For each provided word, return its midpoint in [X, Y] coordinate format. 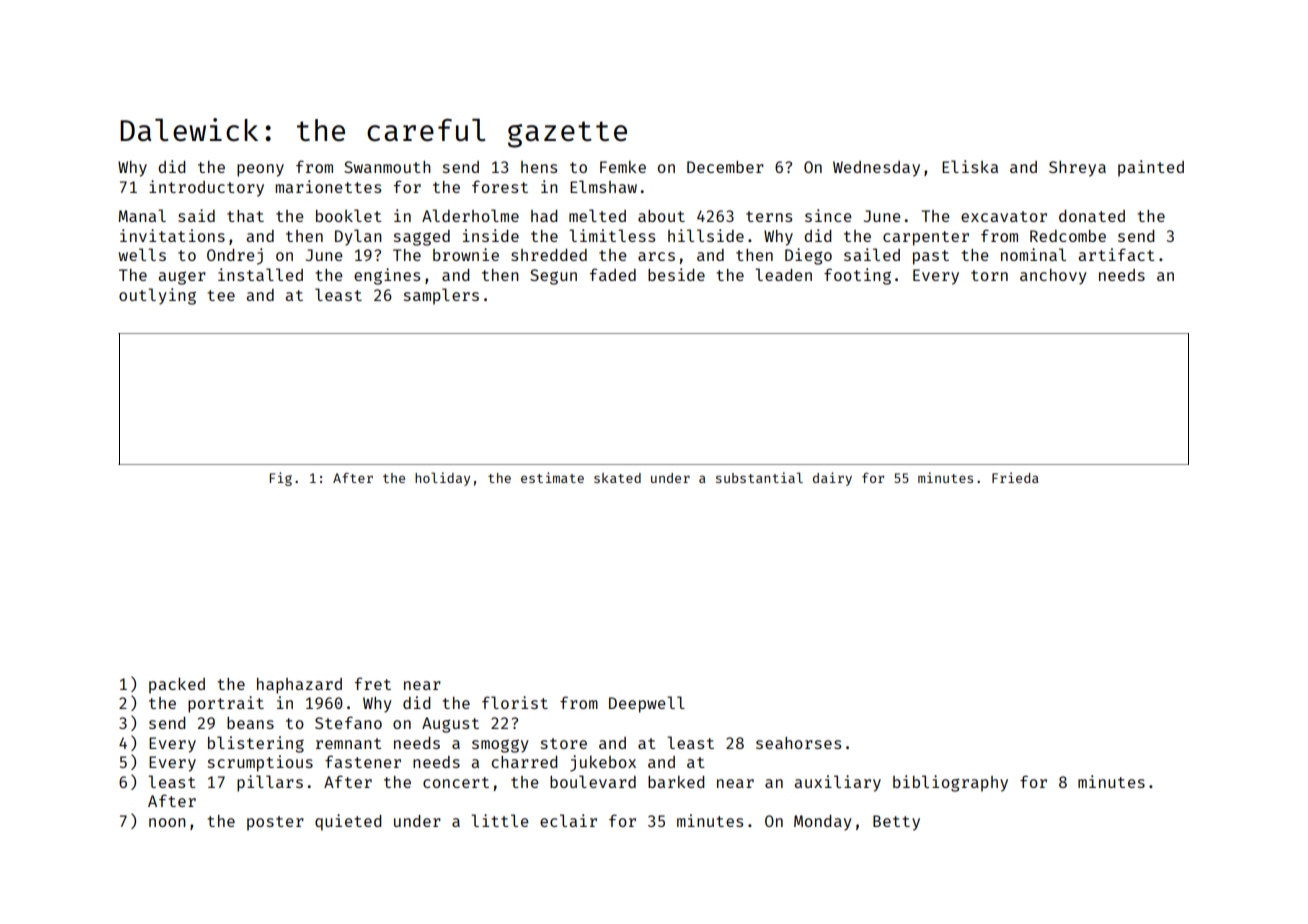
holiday [442, 479]
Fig [281, 479]
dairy [832, 479]
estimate [552, 477]
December [725, 167]
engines [387, 276]
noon [167, 822]
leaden [783, 274]
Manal [142, 215]
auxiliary [837, 783]
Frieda [1015, 477]
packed [177, 685]
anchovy [1053, 277]
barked [676, 782]
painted [1151, 168]
